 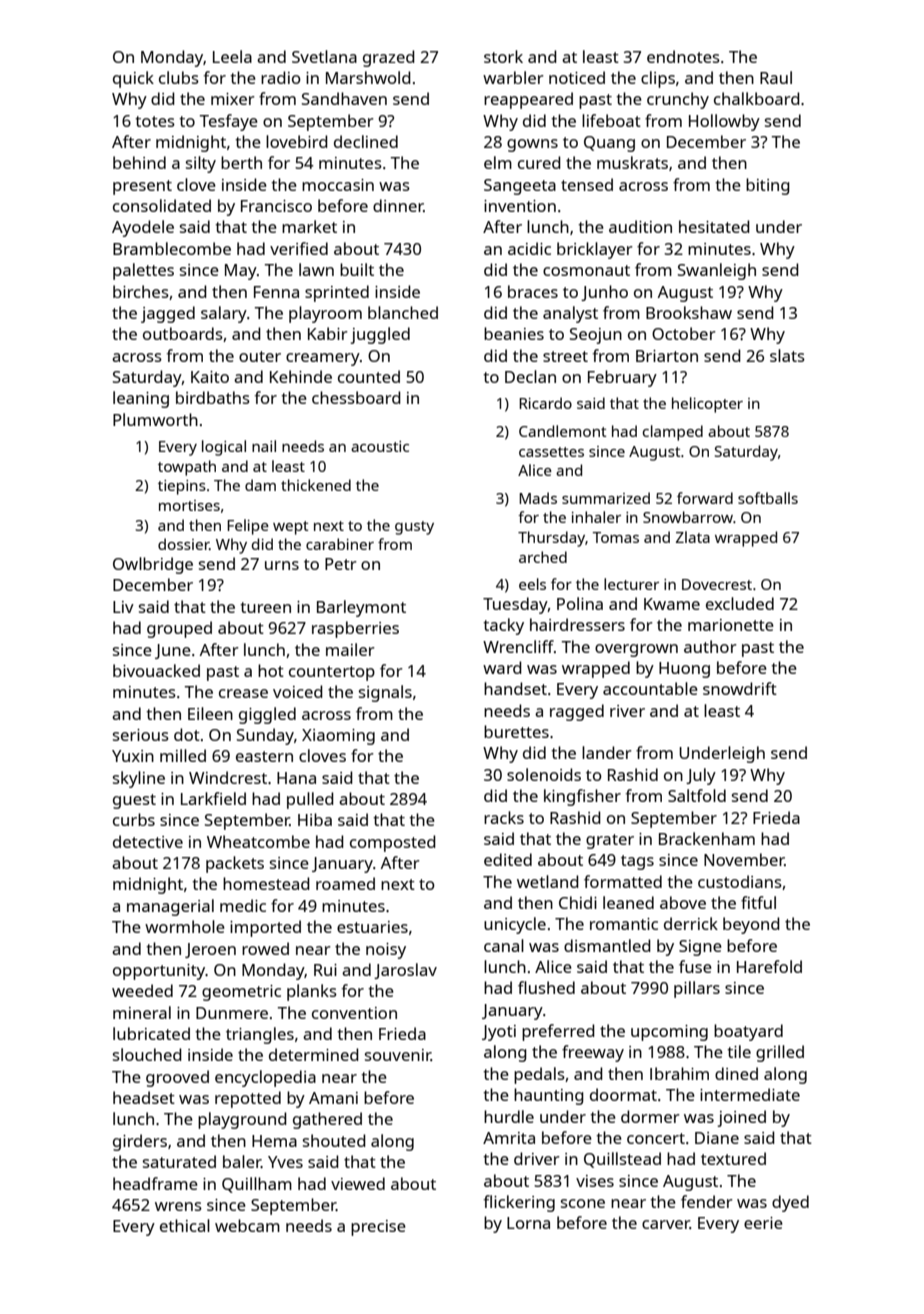 What do you see at coordinates (183, 333) in the screenshot?
I see `outboards` at bounding box center [183, 333].
